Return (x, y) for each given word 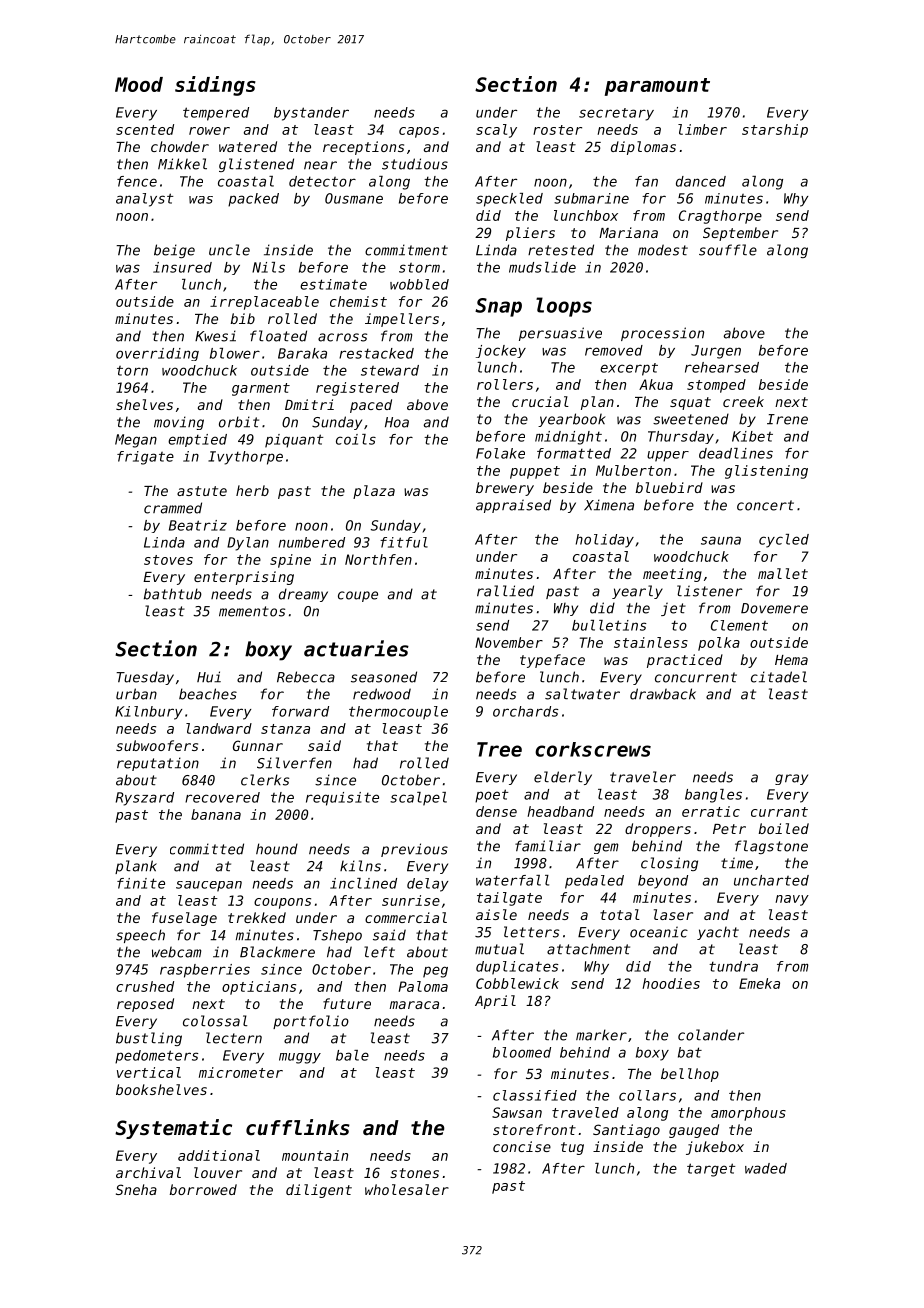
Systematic (173, 1129)
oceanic (659, 932)
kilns (360, 866)
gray (791, 779)
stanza (285, 729)
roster (557, 130)
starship (775, 131)
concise (522, 1146)
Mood (139, 84)
